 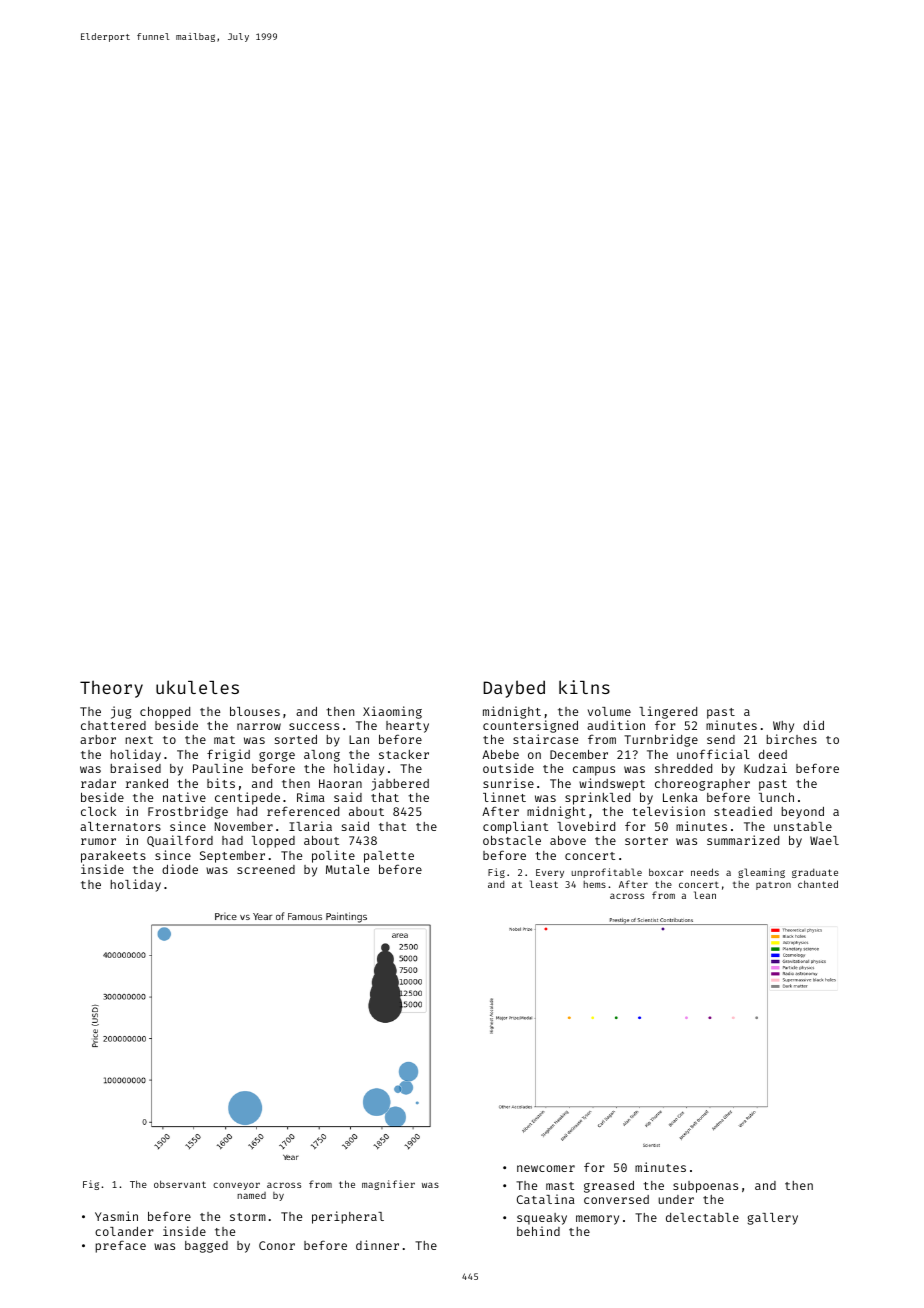 I want to click on least, so click(x=544, y=884).
